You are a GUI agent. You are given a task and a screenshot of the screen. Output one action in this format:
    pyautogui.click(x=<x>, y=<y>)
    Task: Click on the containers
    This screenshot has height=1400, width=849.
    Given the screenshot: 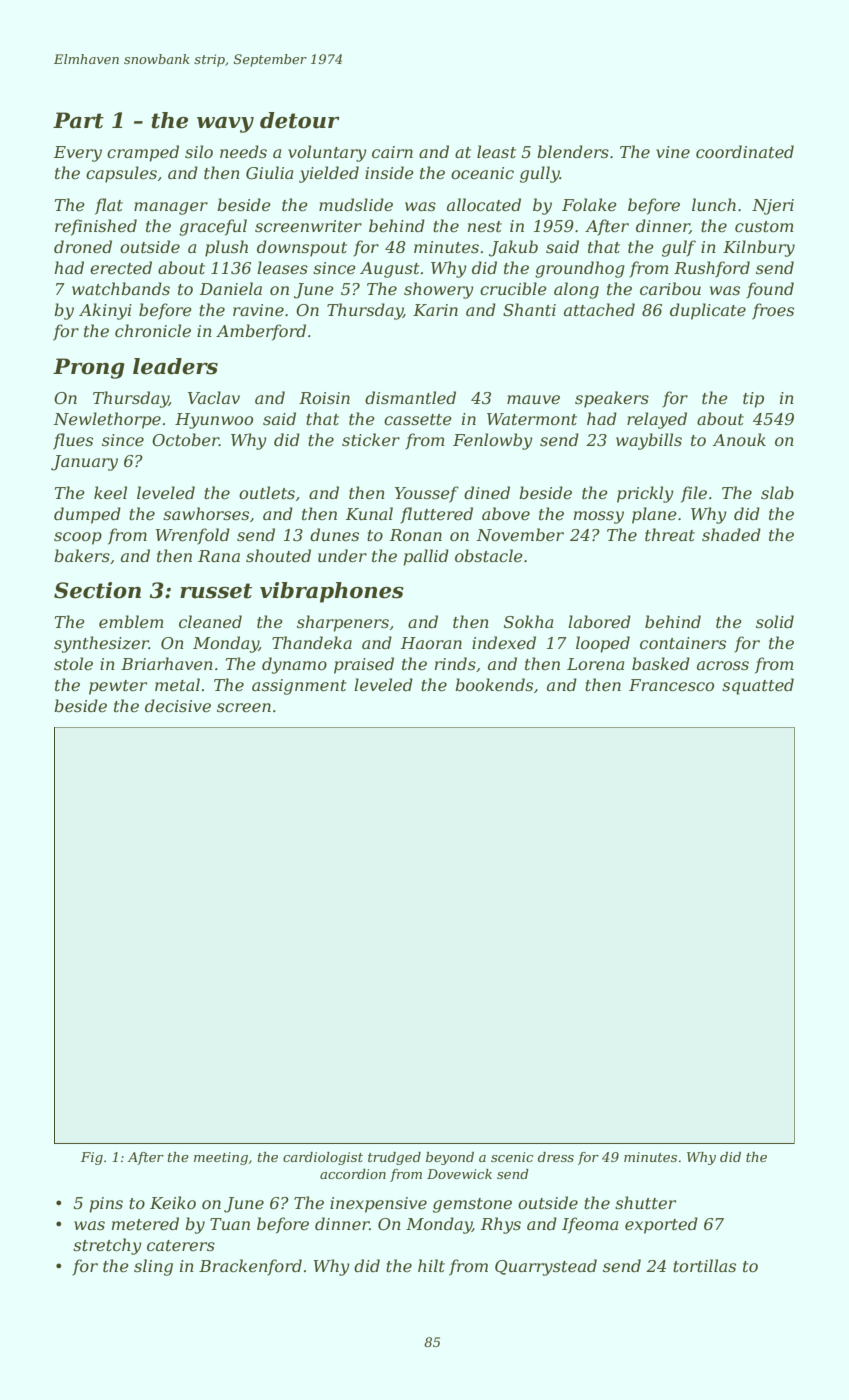 What is the action you would take?
    pyautogui.click(x=683, y=643)
